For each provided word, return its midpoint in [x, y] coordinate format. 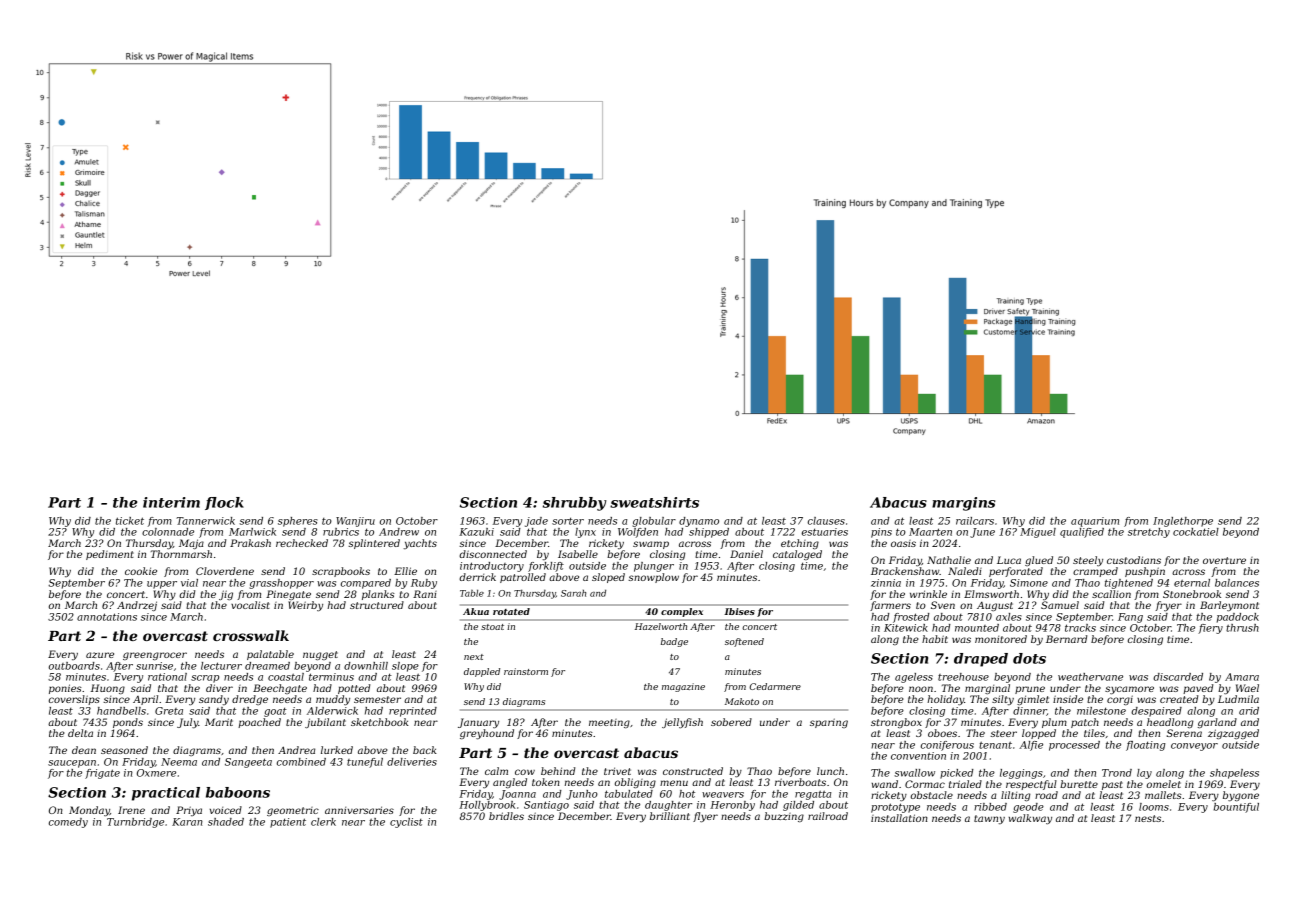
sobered [731, 722]
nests [1148, 818]
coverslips [74, 700]
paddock [1238, 618]
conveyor [1194, 747]
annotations [107, 617]
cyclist [406, 823]
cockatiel [1196, 532]
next [474, 657]
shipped [709, 533]
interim [171, 502]
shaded [226, 822]
